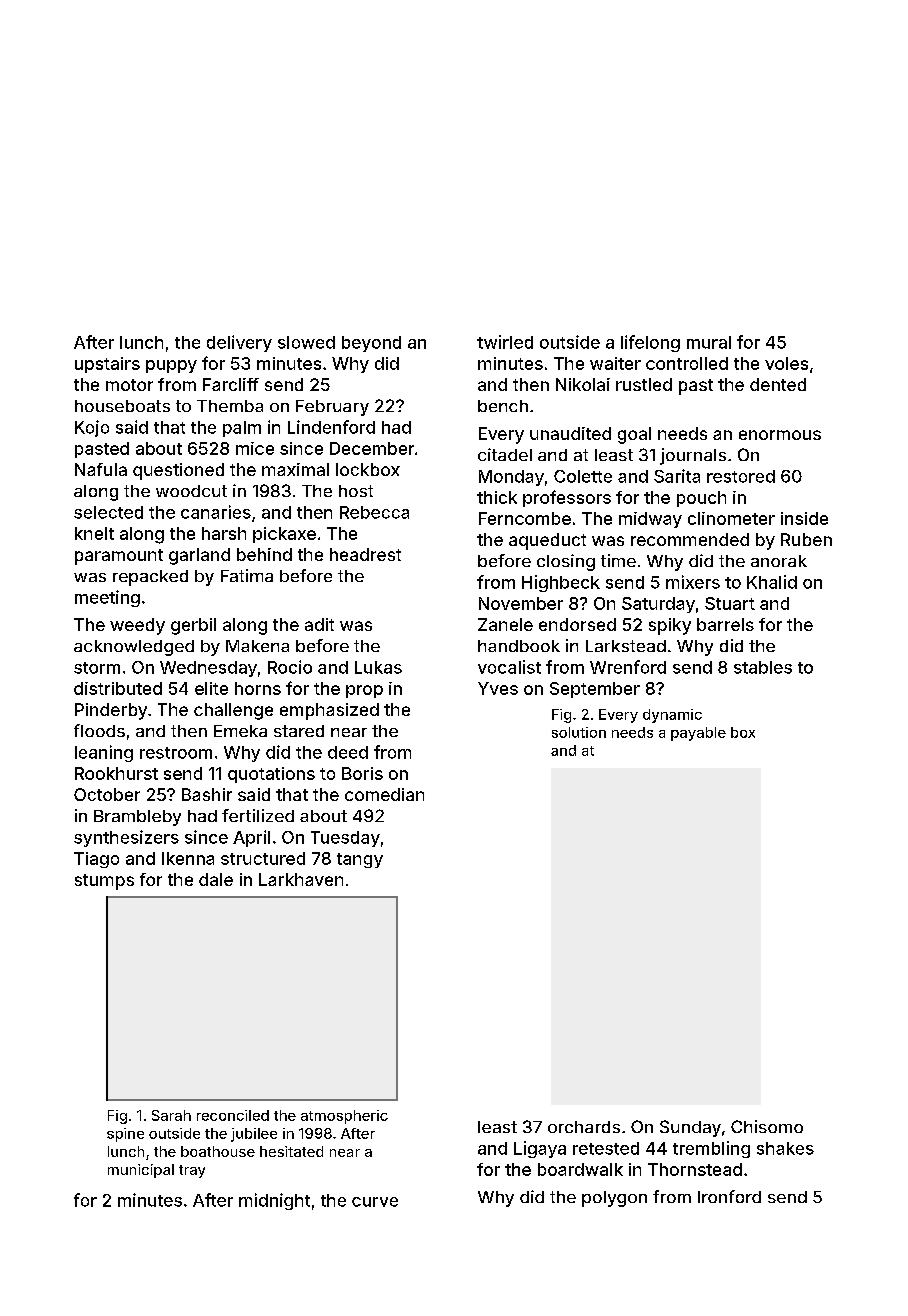 The height and width of the page is (1316, 908). What do you see at coordinates (191, 491) in the page?
I see `woodcut` at bounding box center [191, 491].
